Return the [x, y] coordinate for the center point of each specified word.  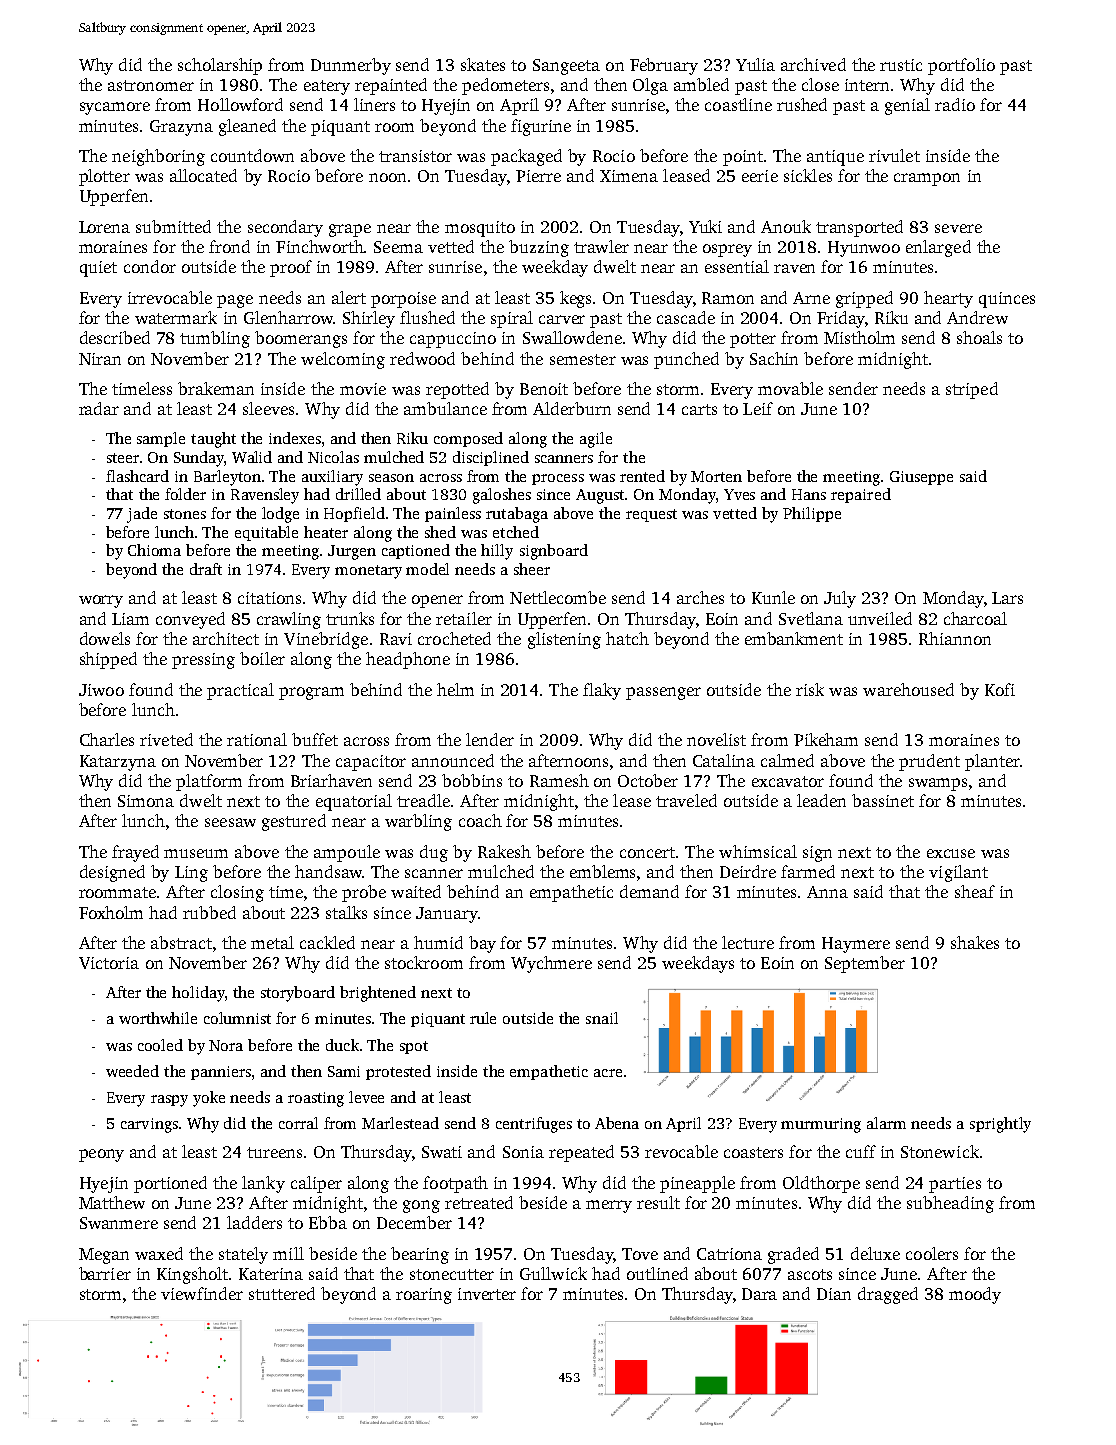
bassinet [883, 800]
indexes [295, 438]
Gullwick [553, 1273]
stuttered [282, 1293]
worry [101, 601]
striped [972, 390]
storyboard [298, 994]
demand [649, 891]
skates [483, 64]
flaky [602, 691]
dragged [888, 1295]
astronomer [151, 85]
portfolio [961, 66]
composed [468, 439]
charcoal [975, 618]
